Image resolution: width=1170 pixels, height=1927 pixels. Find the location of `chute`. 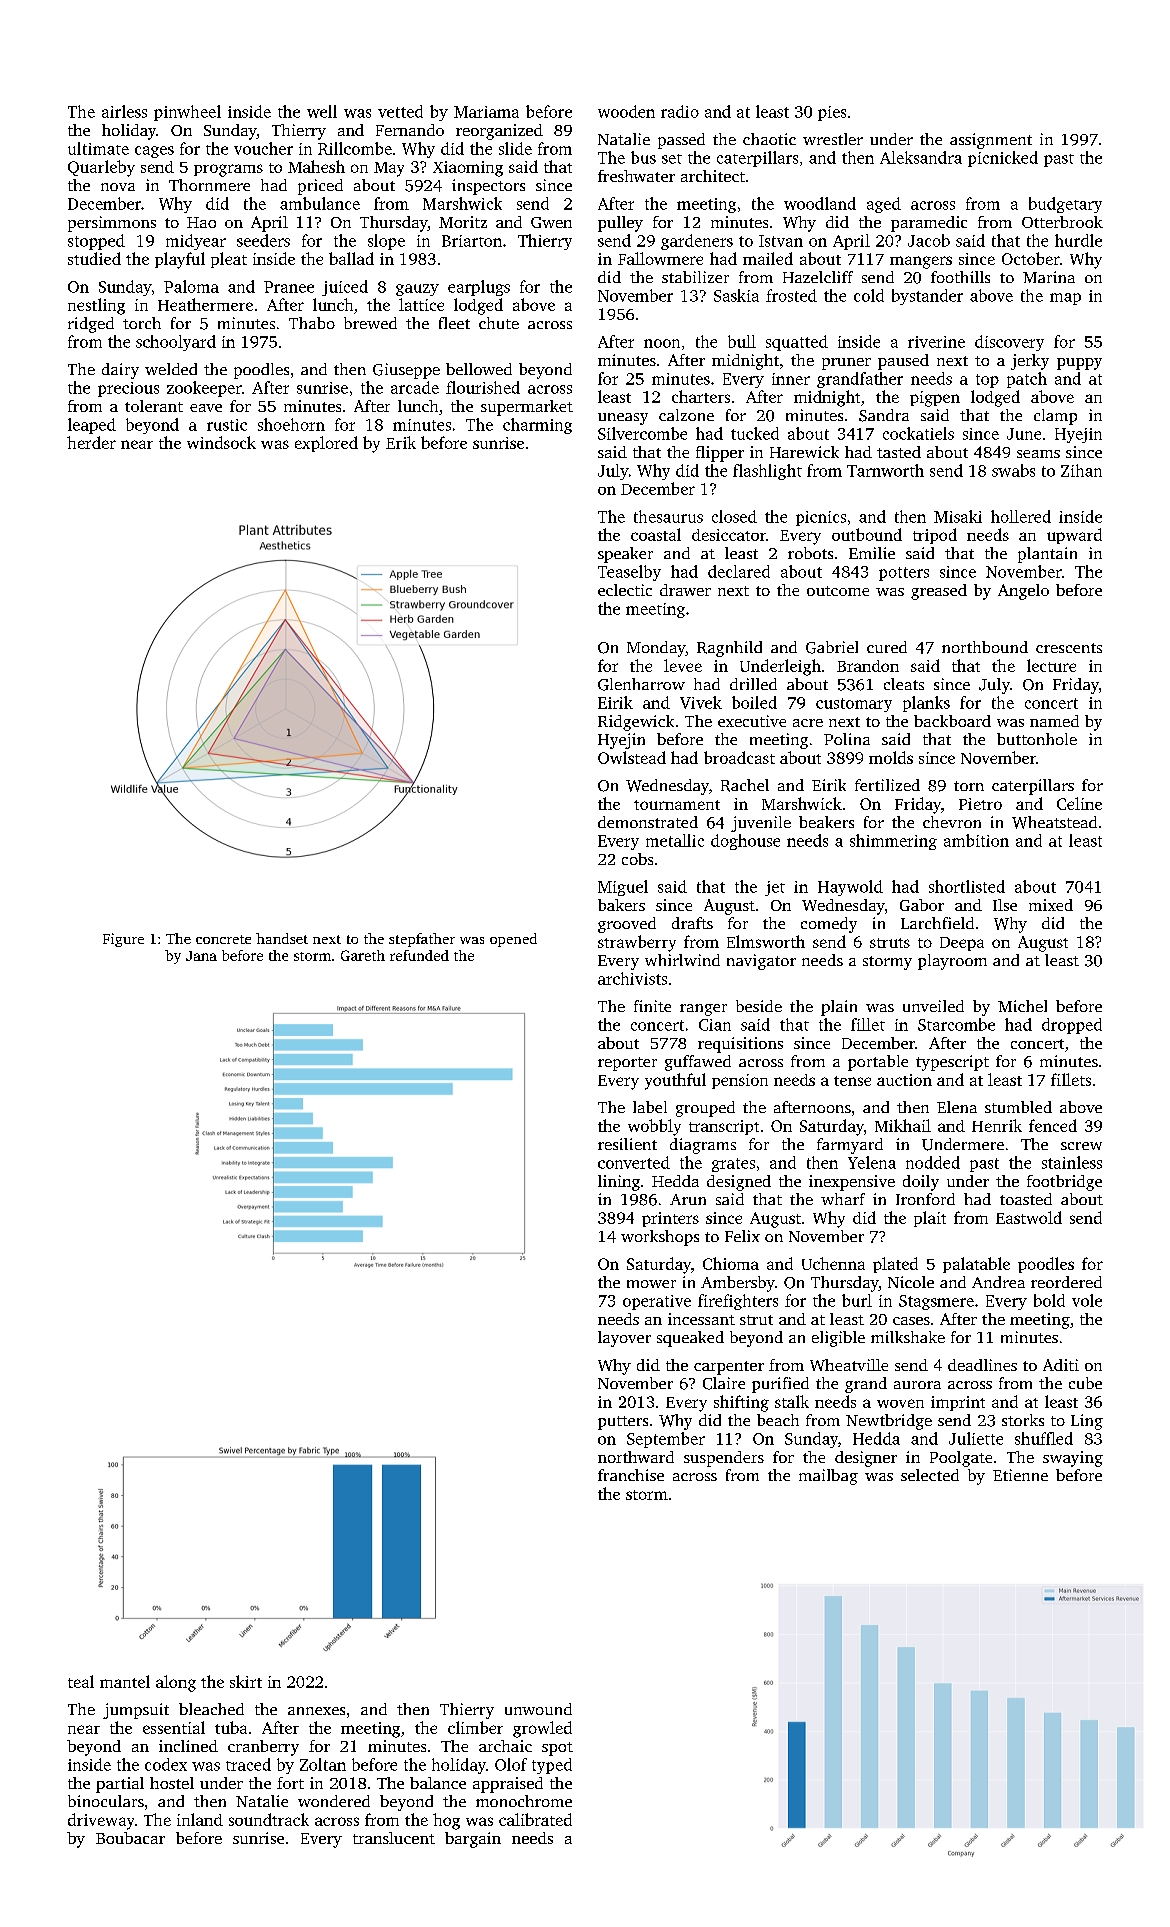

chute is located at coordinates (499, 323).
